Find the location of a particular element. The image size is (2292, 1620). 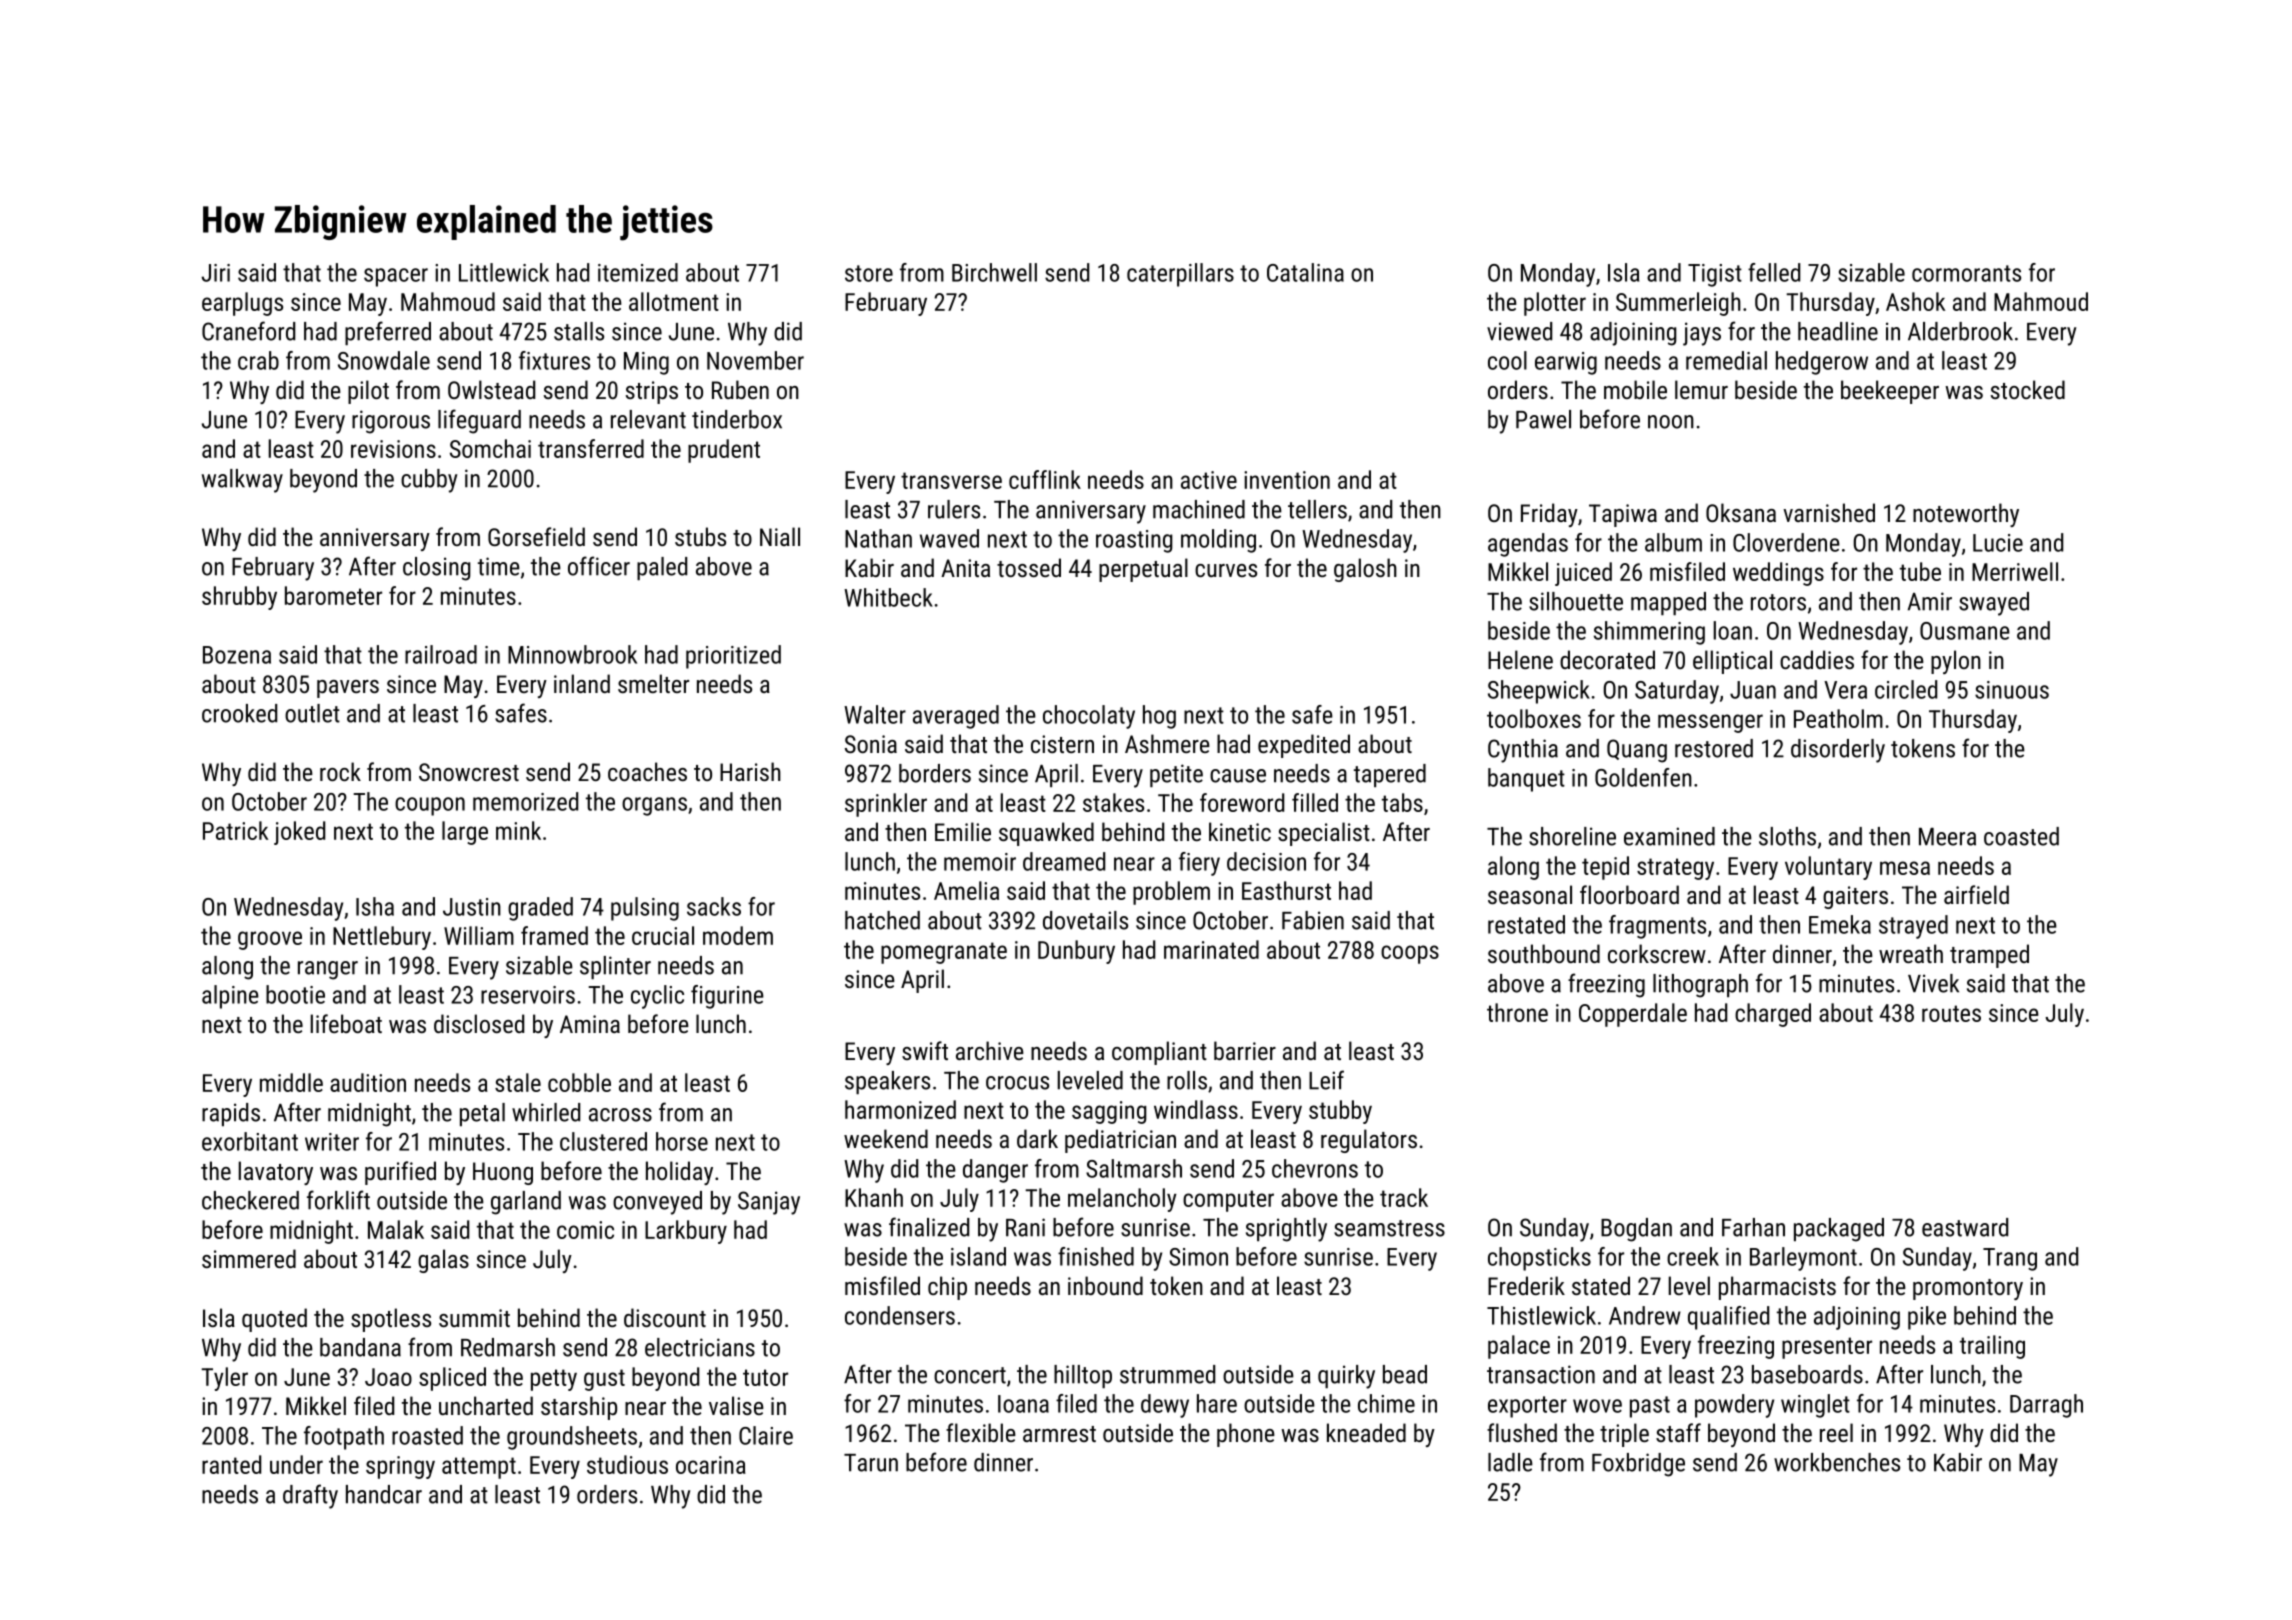

Farhan is located at coordinates (1753, 1227).
